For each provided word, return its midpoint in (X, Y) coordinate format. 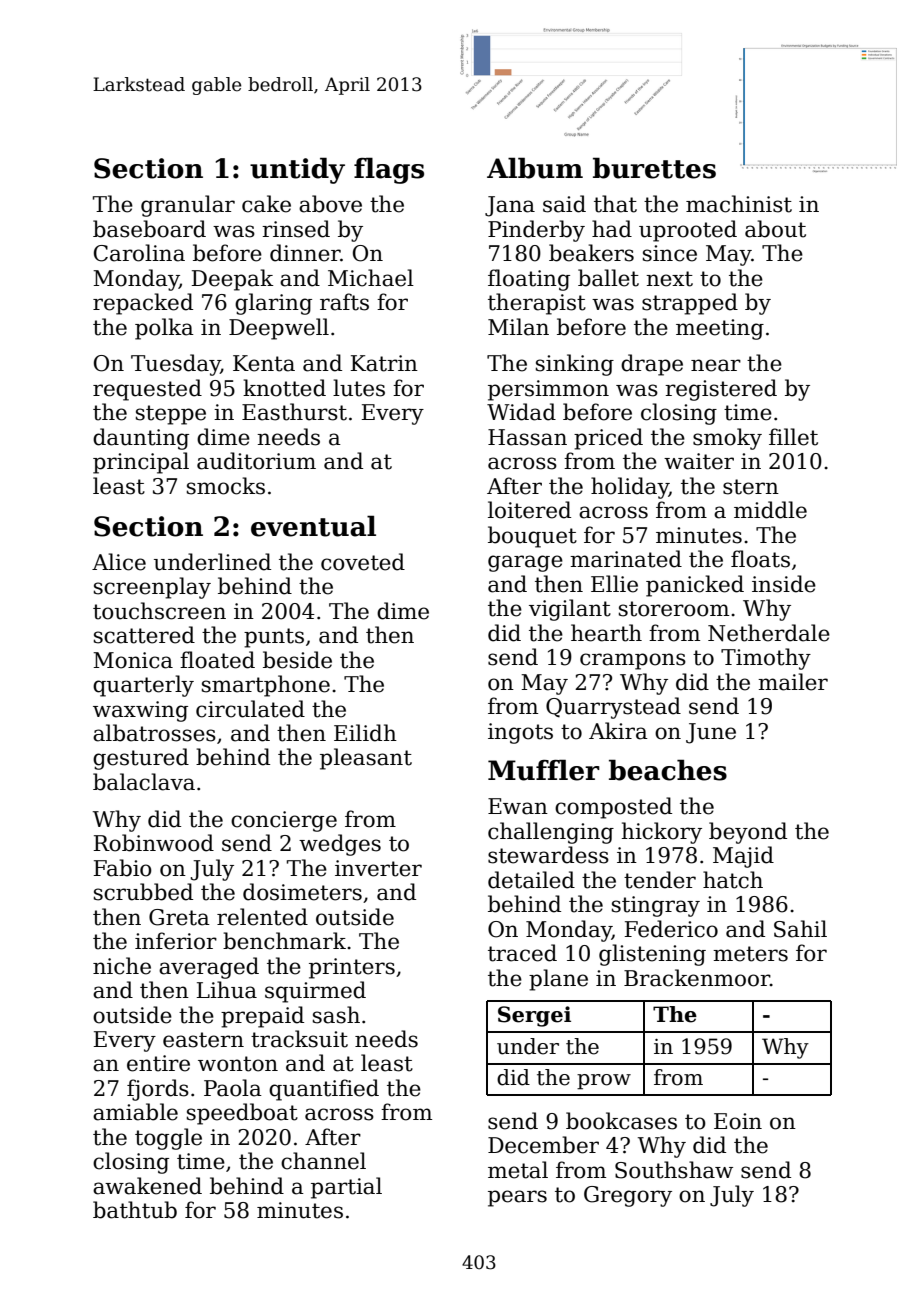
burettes (654, 168)
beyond (748, 833)
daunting (141, 439)
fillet (793, 437)
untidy (297, 170)
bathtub (135, 1210)
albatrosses (154, 733)
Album (535, 168)
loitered (529, 510)
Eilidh (365, 733)
